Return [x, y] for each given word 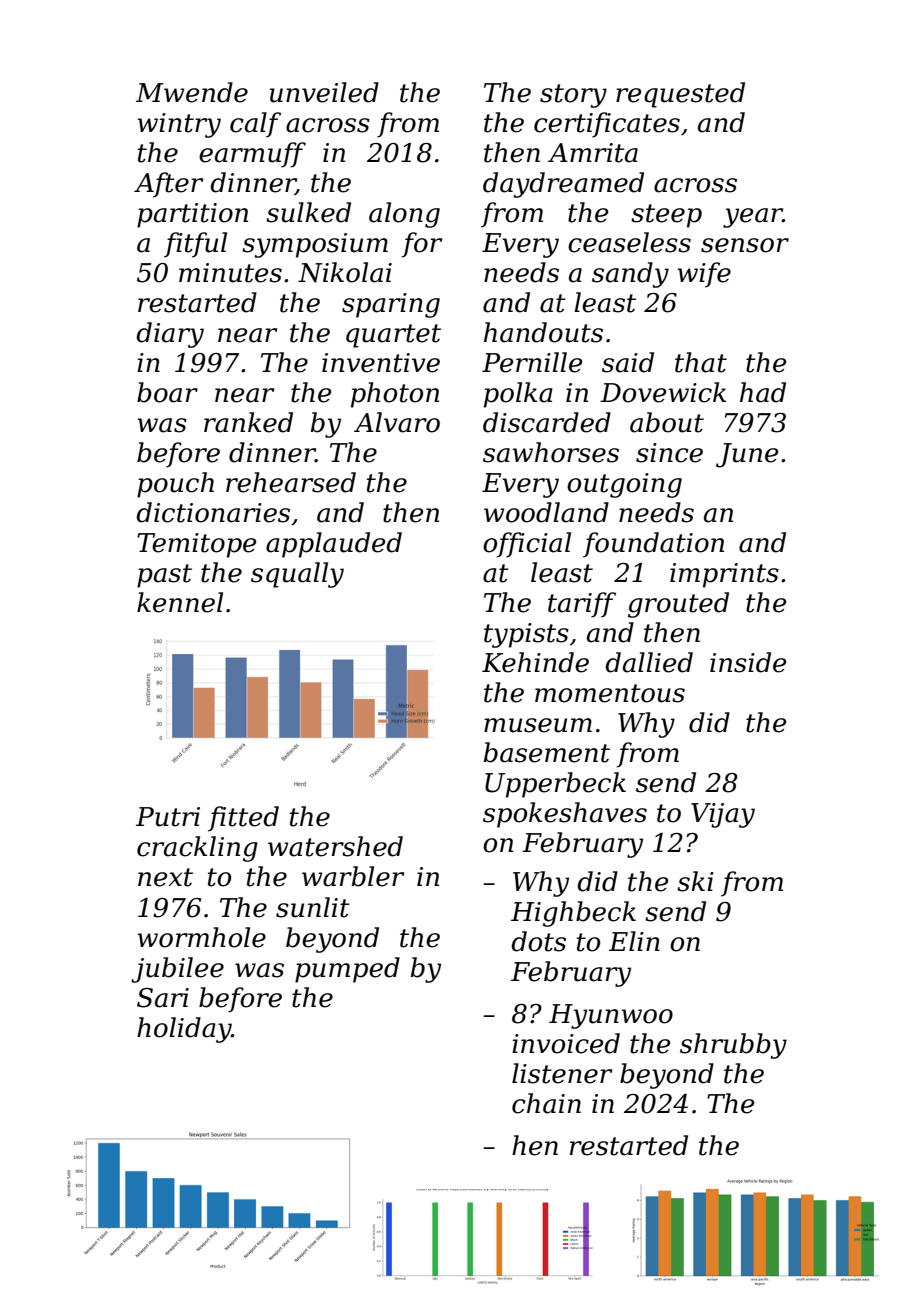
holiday [184, 1030]
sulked [308, 212]
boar [167, 392]
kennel [180, 602]
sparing [391, 305]
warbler [353, 876]
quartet [393, 336]
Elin [634, 941]
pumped [347, 970]
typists [526, 635]
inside [748, 662]
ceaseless [629, 242]
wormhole [202, 937]
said [628, 362]
